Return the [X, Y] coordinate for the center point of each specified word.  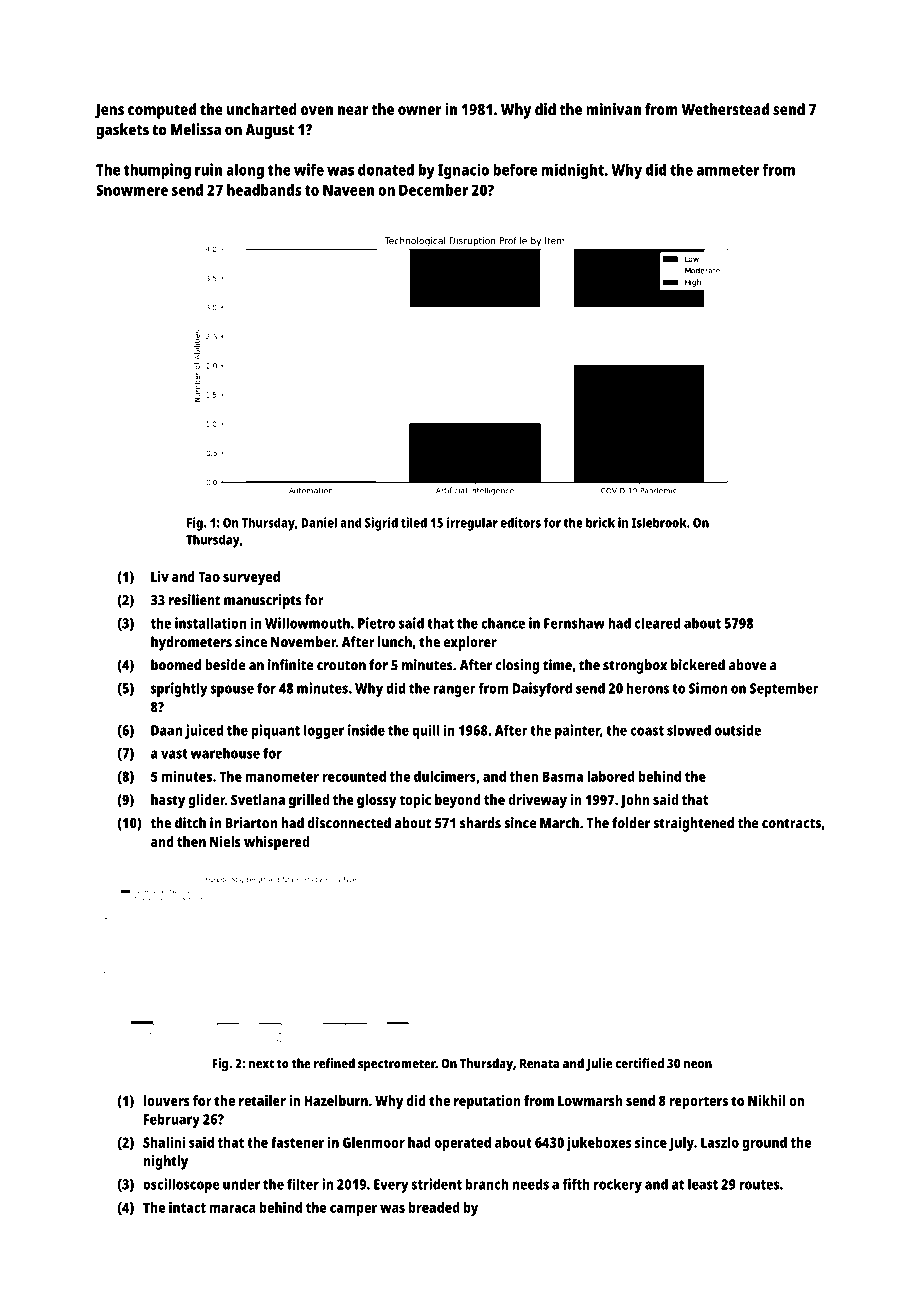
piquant [276, 731]
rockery [618, 1186]
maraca [233, 1208]
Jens [109, 111]
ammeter [728, 170]
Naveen [348, 190]
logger [324, 731]
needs [530, 1184]
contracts [791, 823]
